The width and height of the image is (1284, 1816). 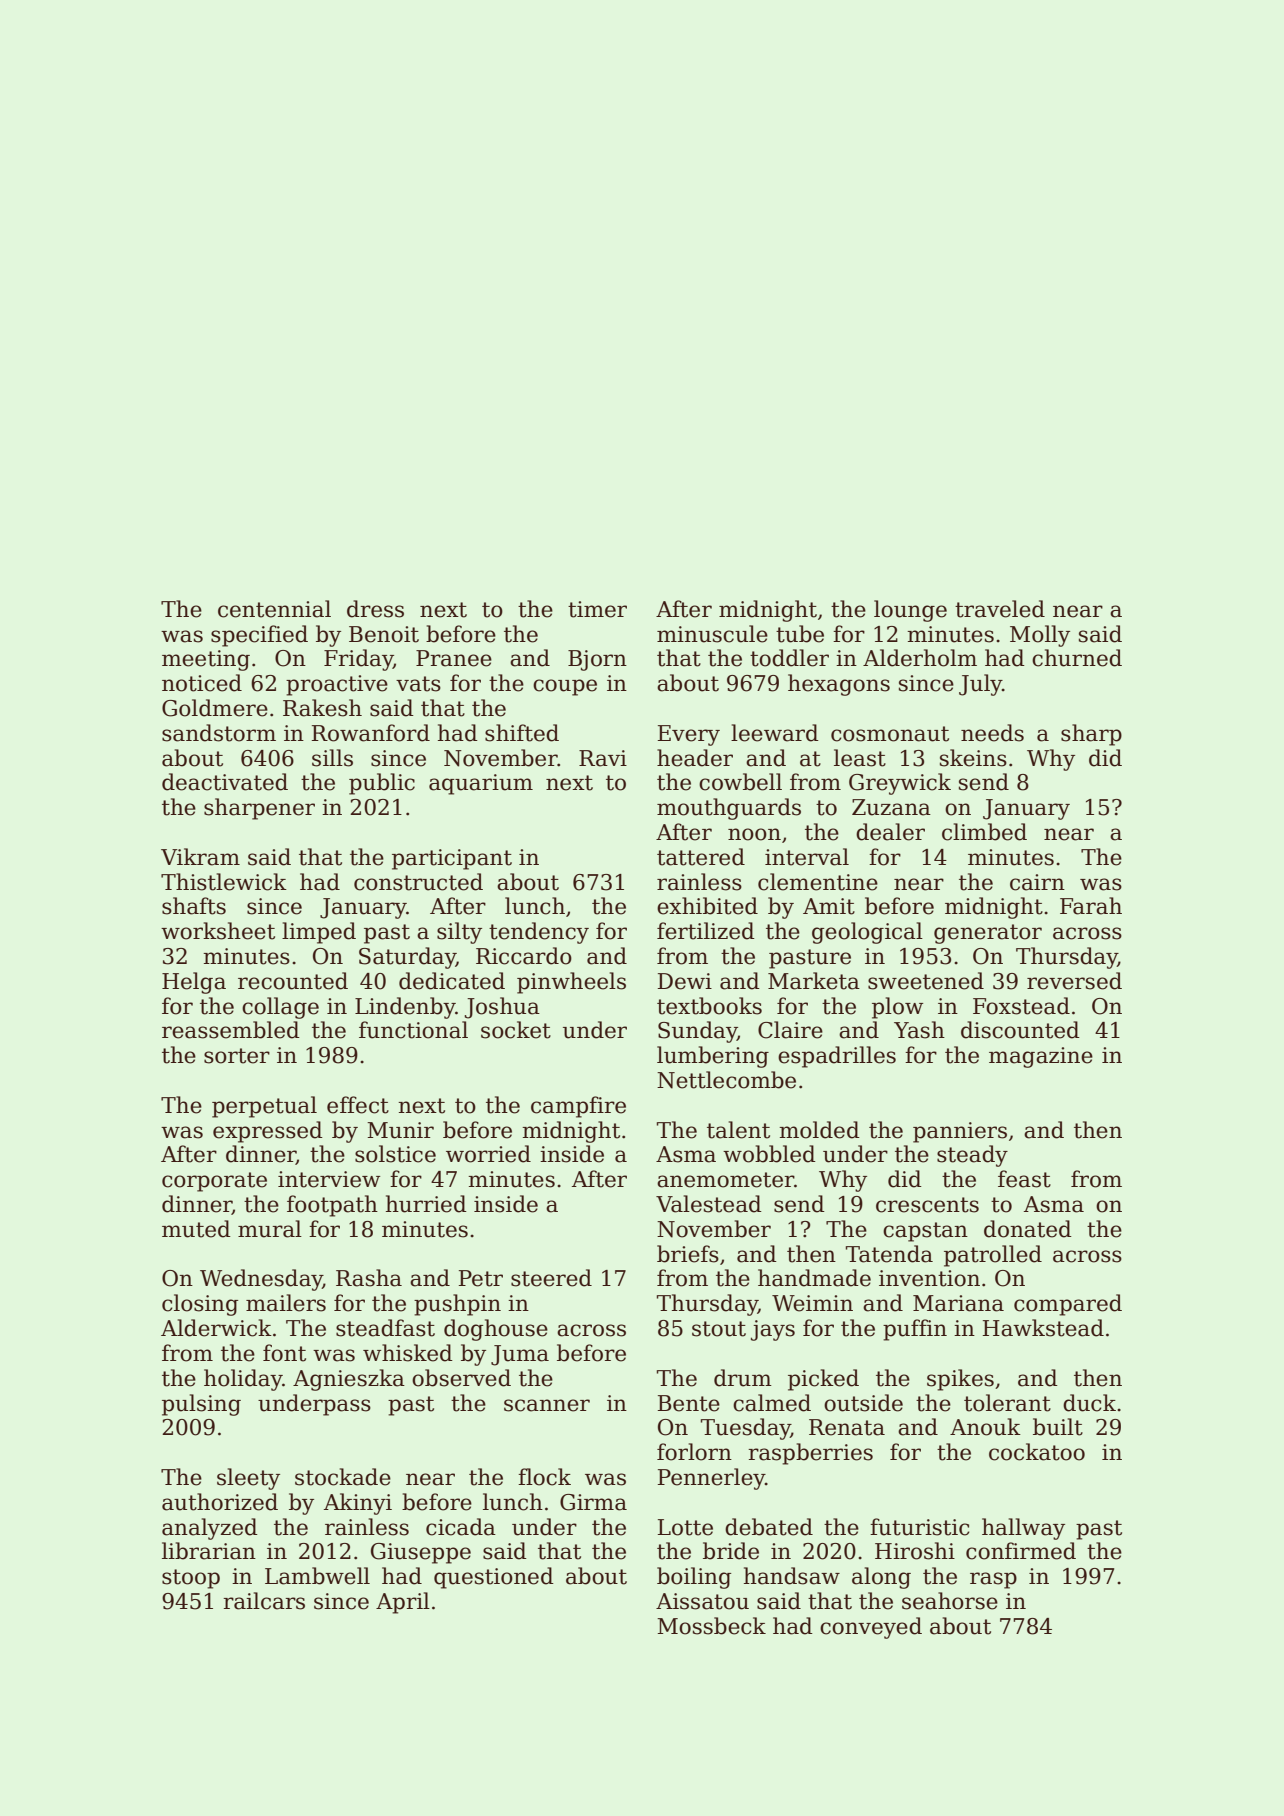 I want to click on briefs, so click(x=688, y=1254).
